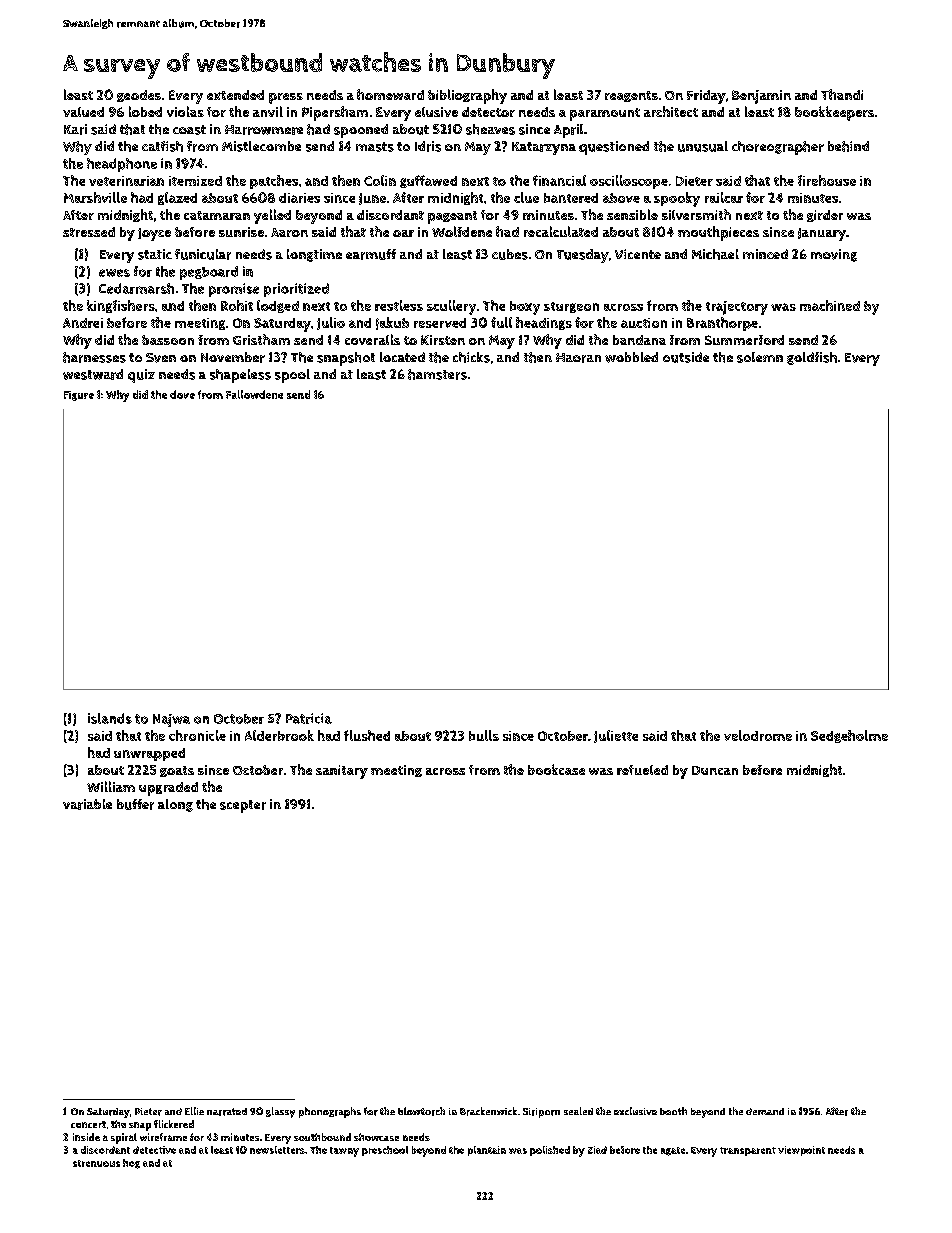 The image size is (952, 1233). Describe the element at coordinates (556, 769) in the screenshot. I see `bookcase` at that location.
